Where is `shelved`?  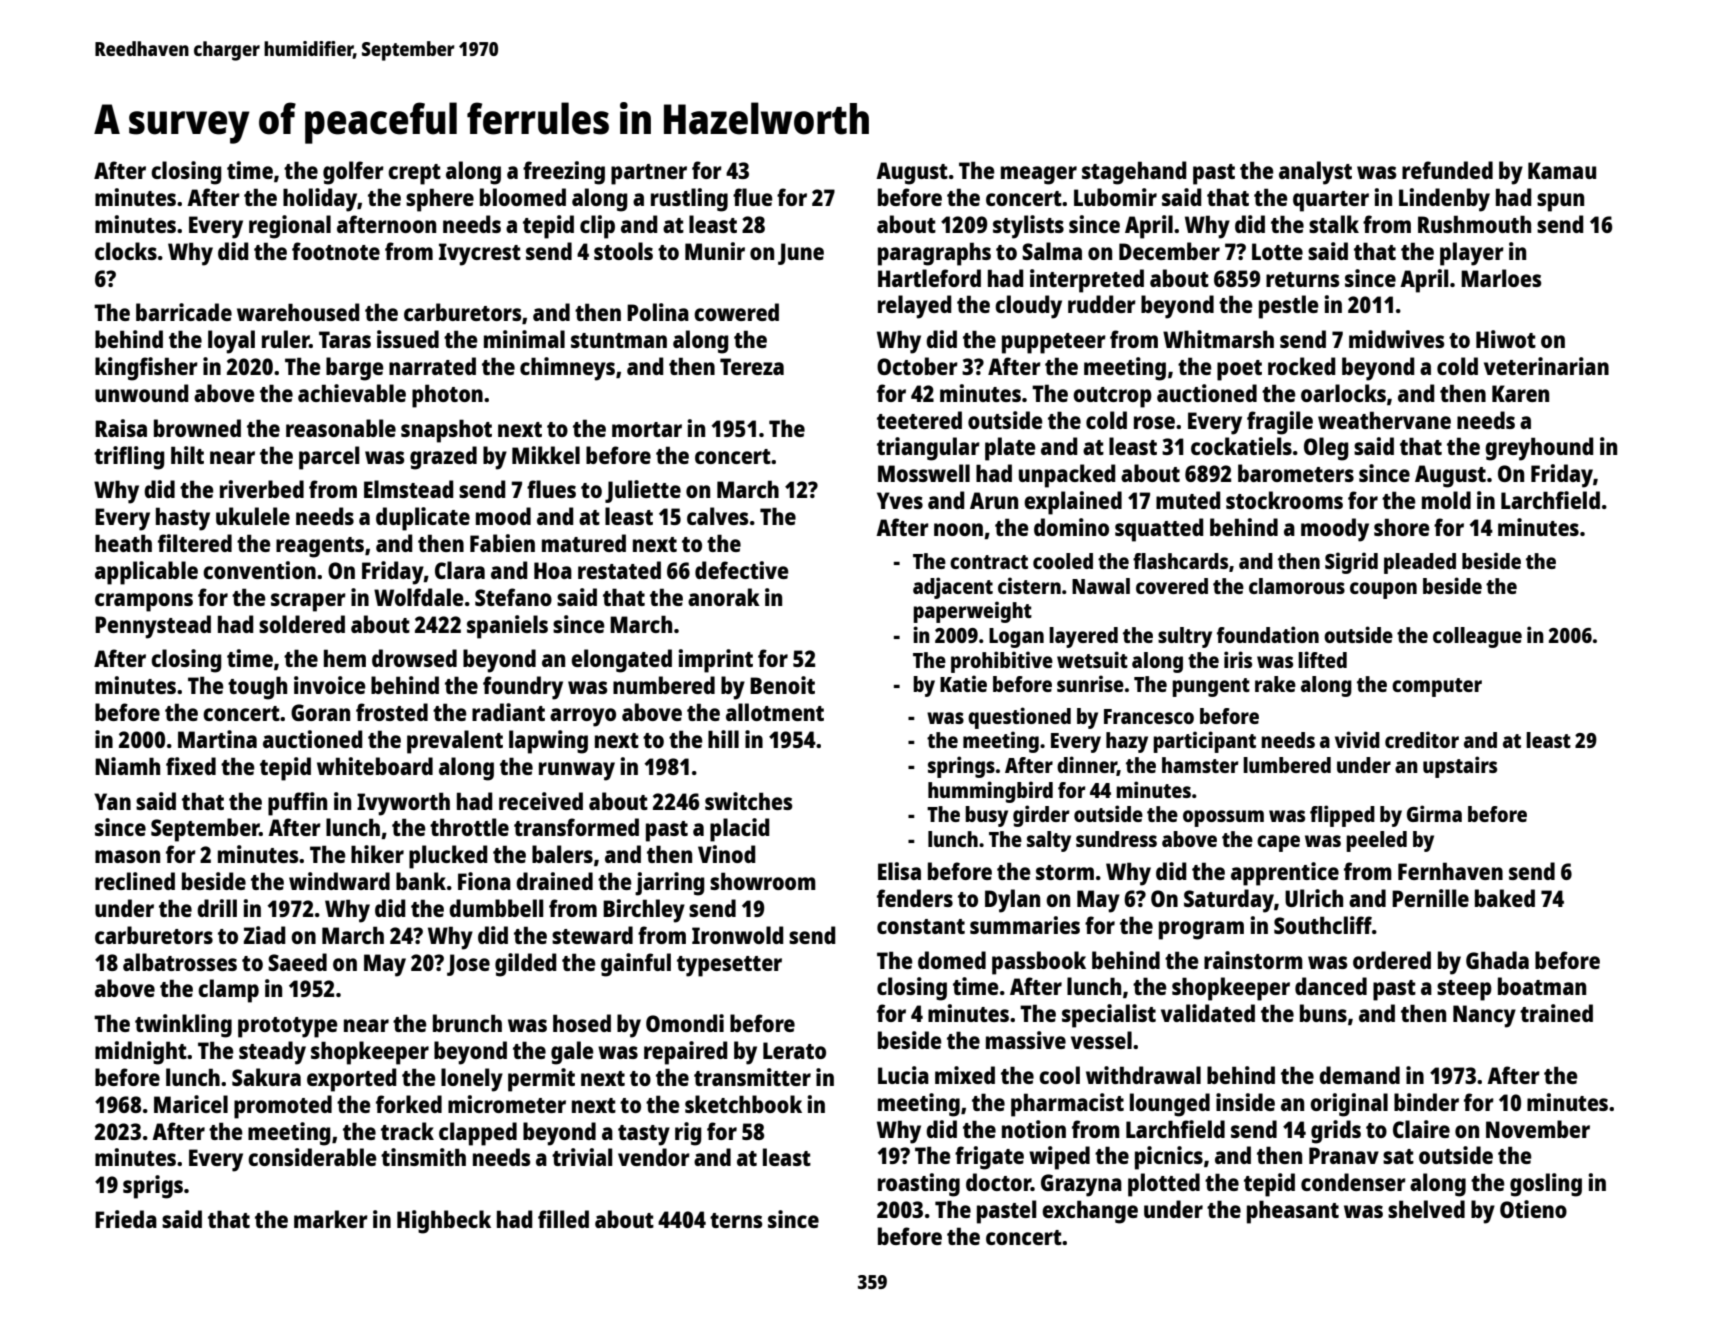 shelved is located at coordinates (1426, 1209).
